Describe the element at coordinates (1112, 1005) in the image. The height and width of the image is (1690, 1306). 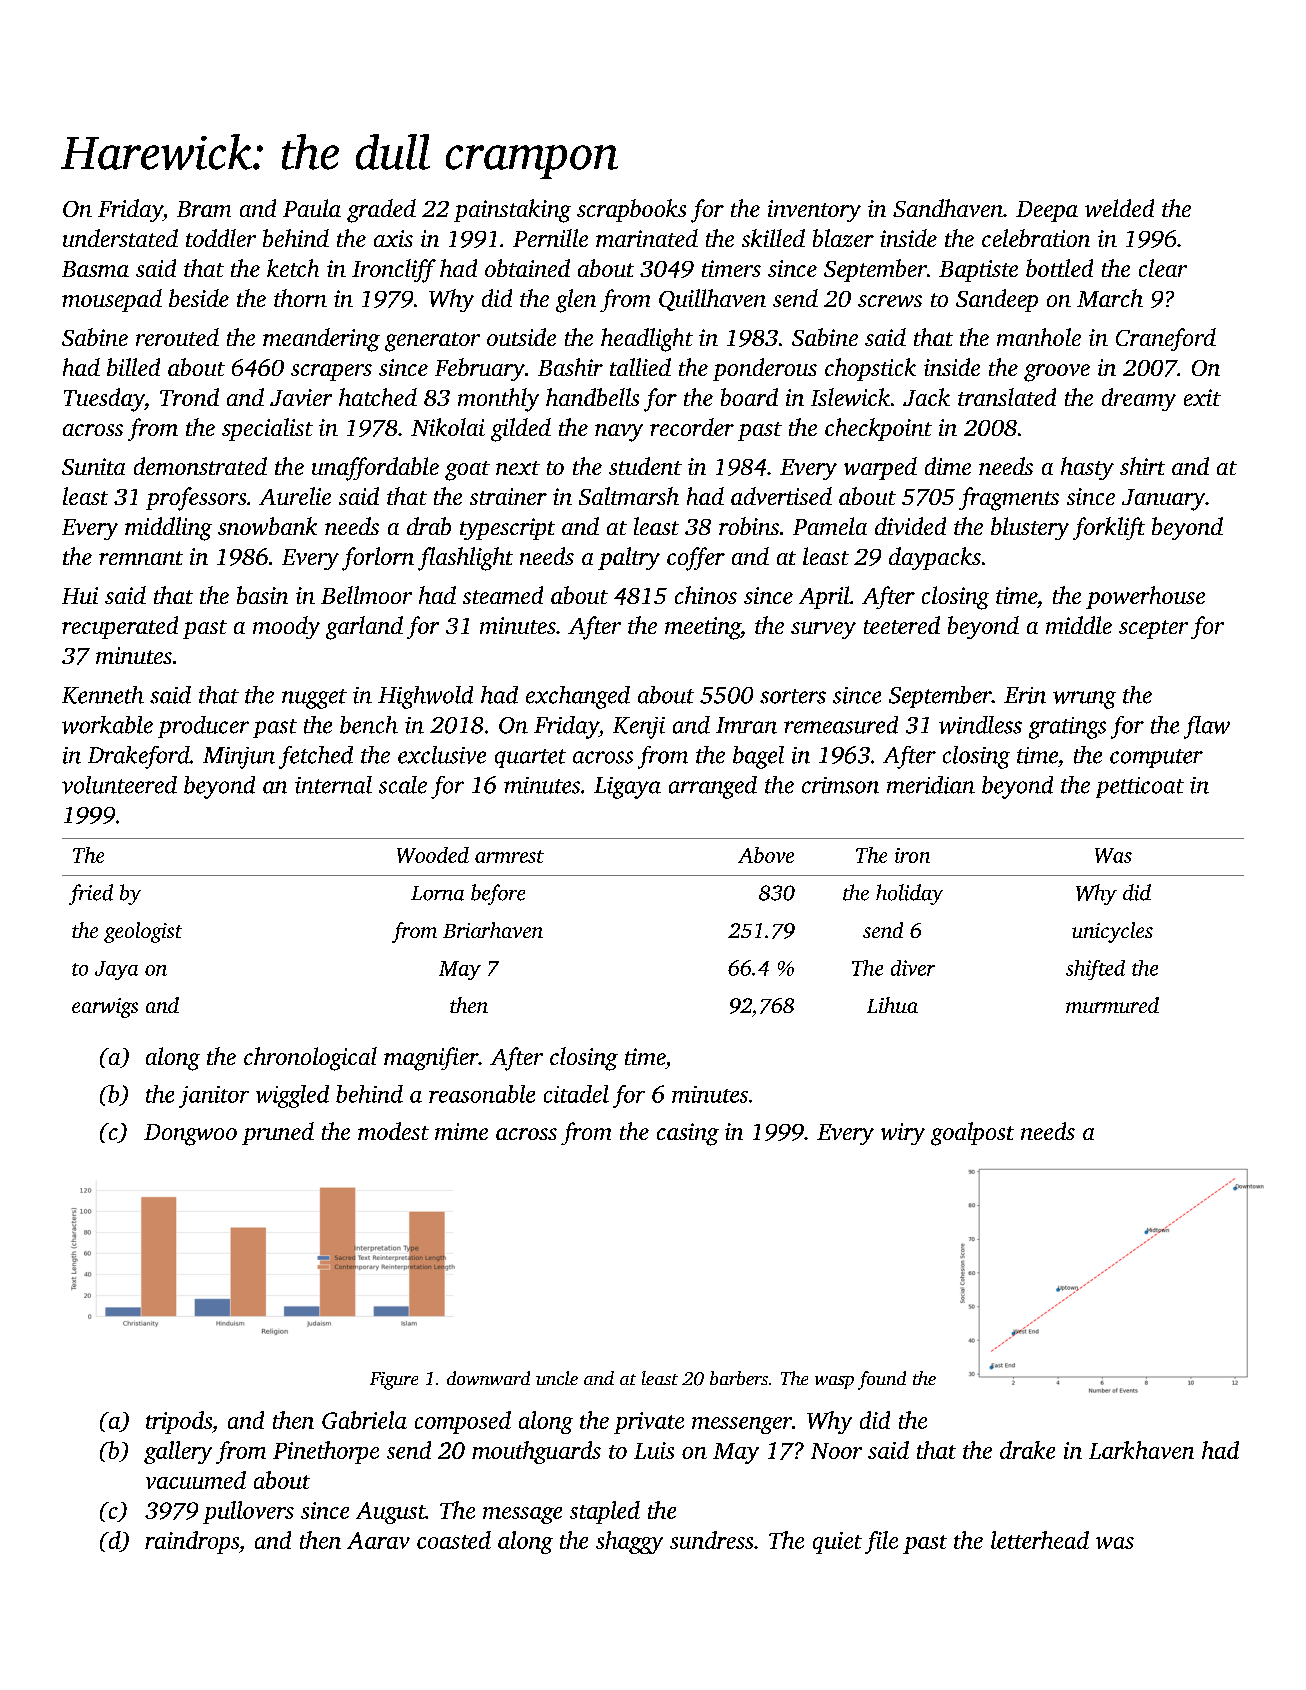
I see `murmured` at that location.
